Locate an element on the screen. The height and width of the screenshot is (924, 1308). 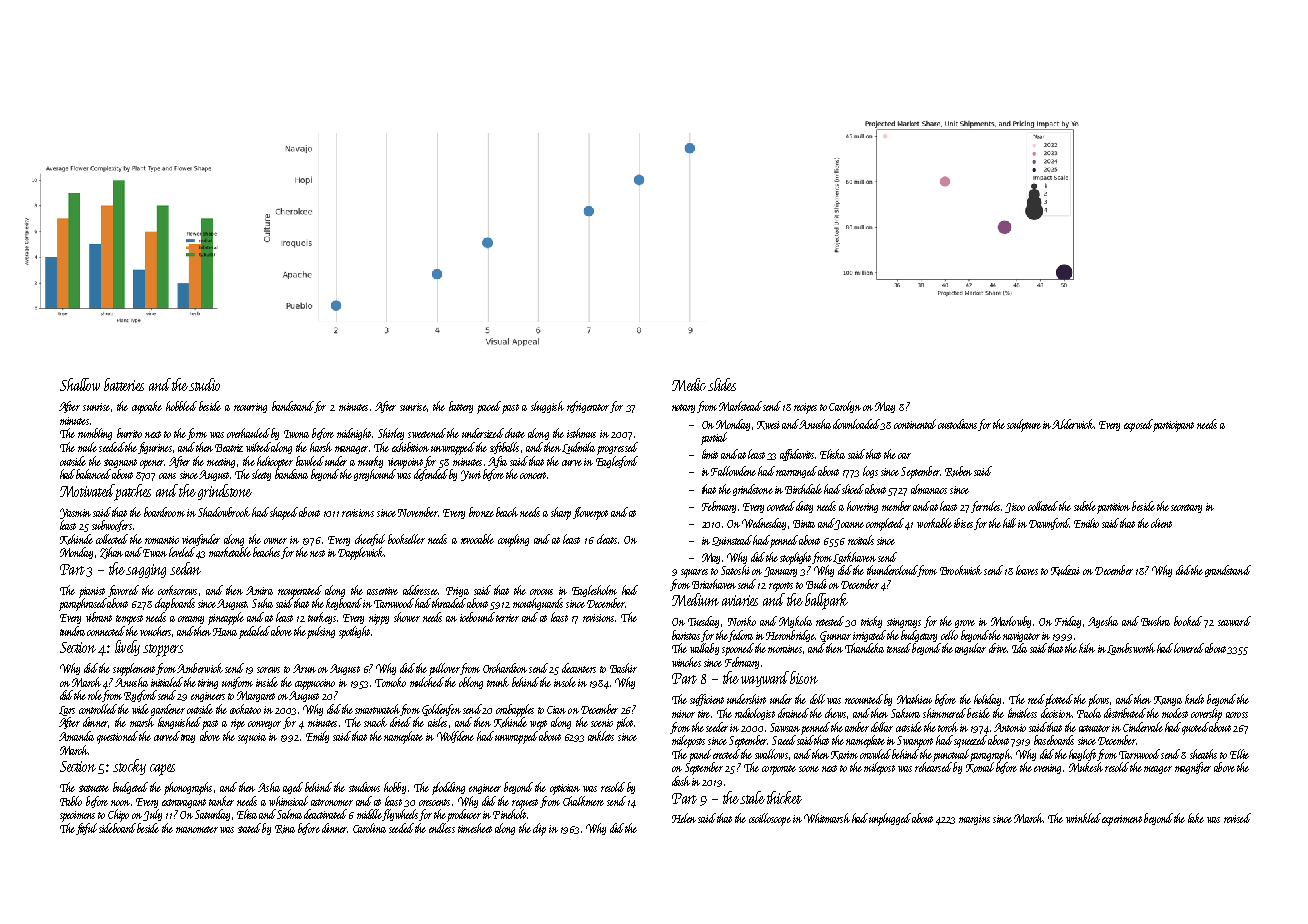
Iwona is located at coordinates (296, 434).
